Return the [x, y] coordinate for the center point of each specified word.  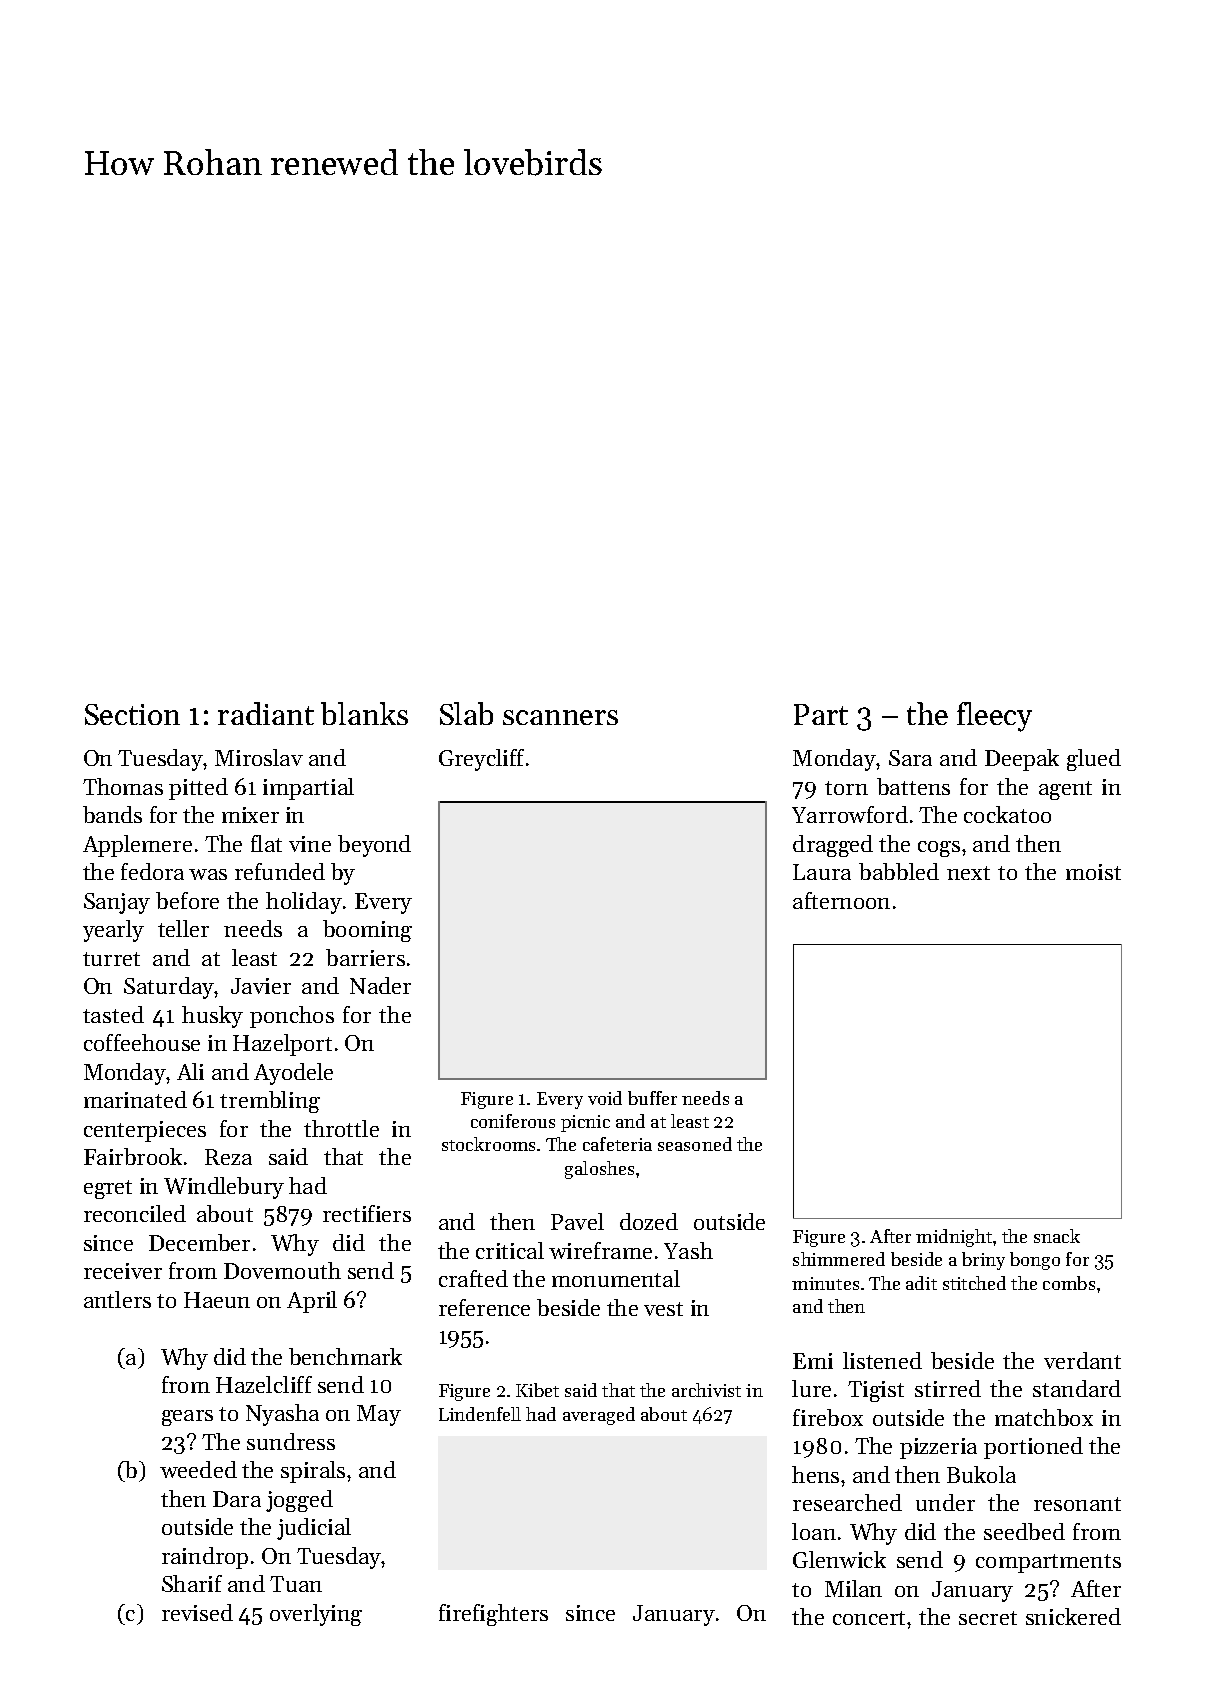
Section [132, 714]
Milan [853, 1588]
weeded [198, 1469]
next [968, 873]
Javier [261, 986]
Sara [910, 758]
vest [663, 1309]
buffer [652, 1098]
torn [846, 788]
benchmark [345, 1356]
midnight [954, 1238]
